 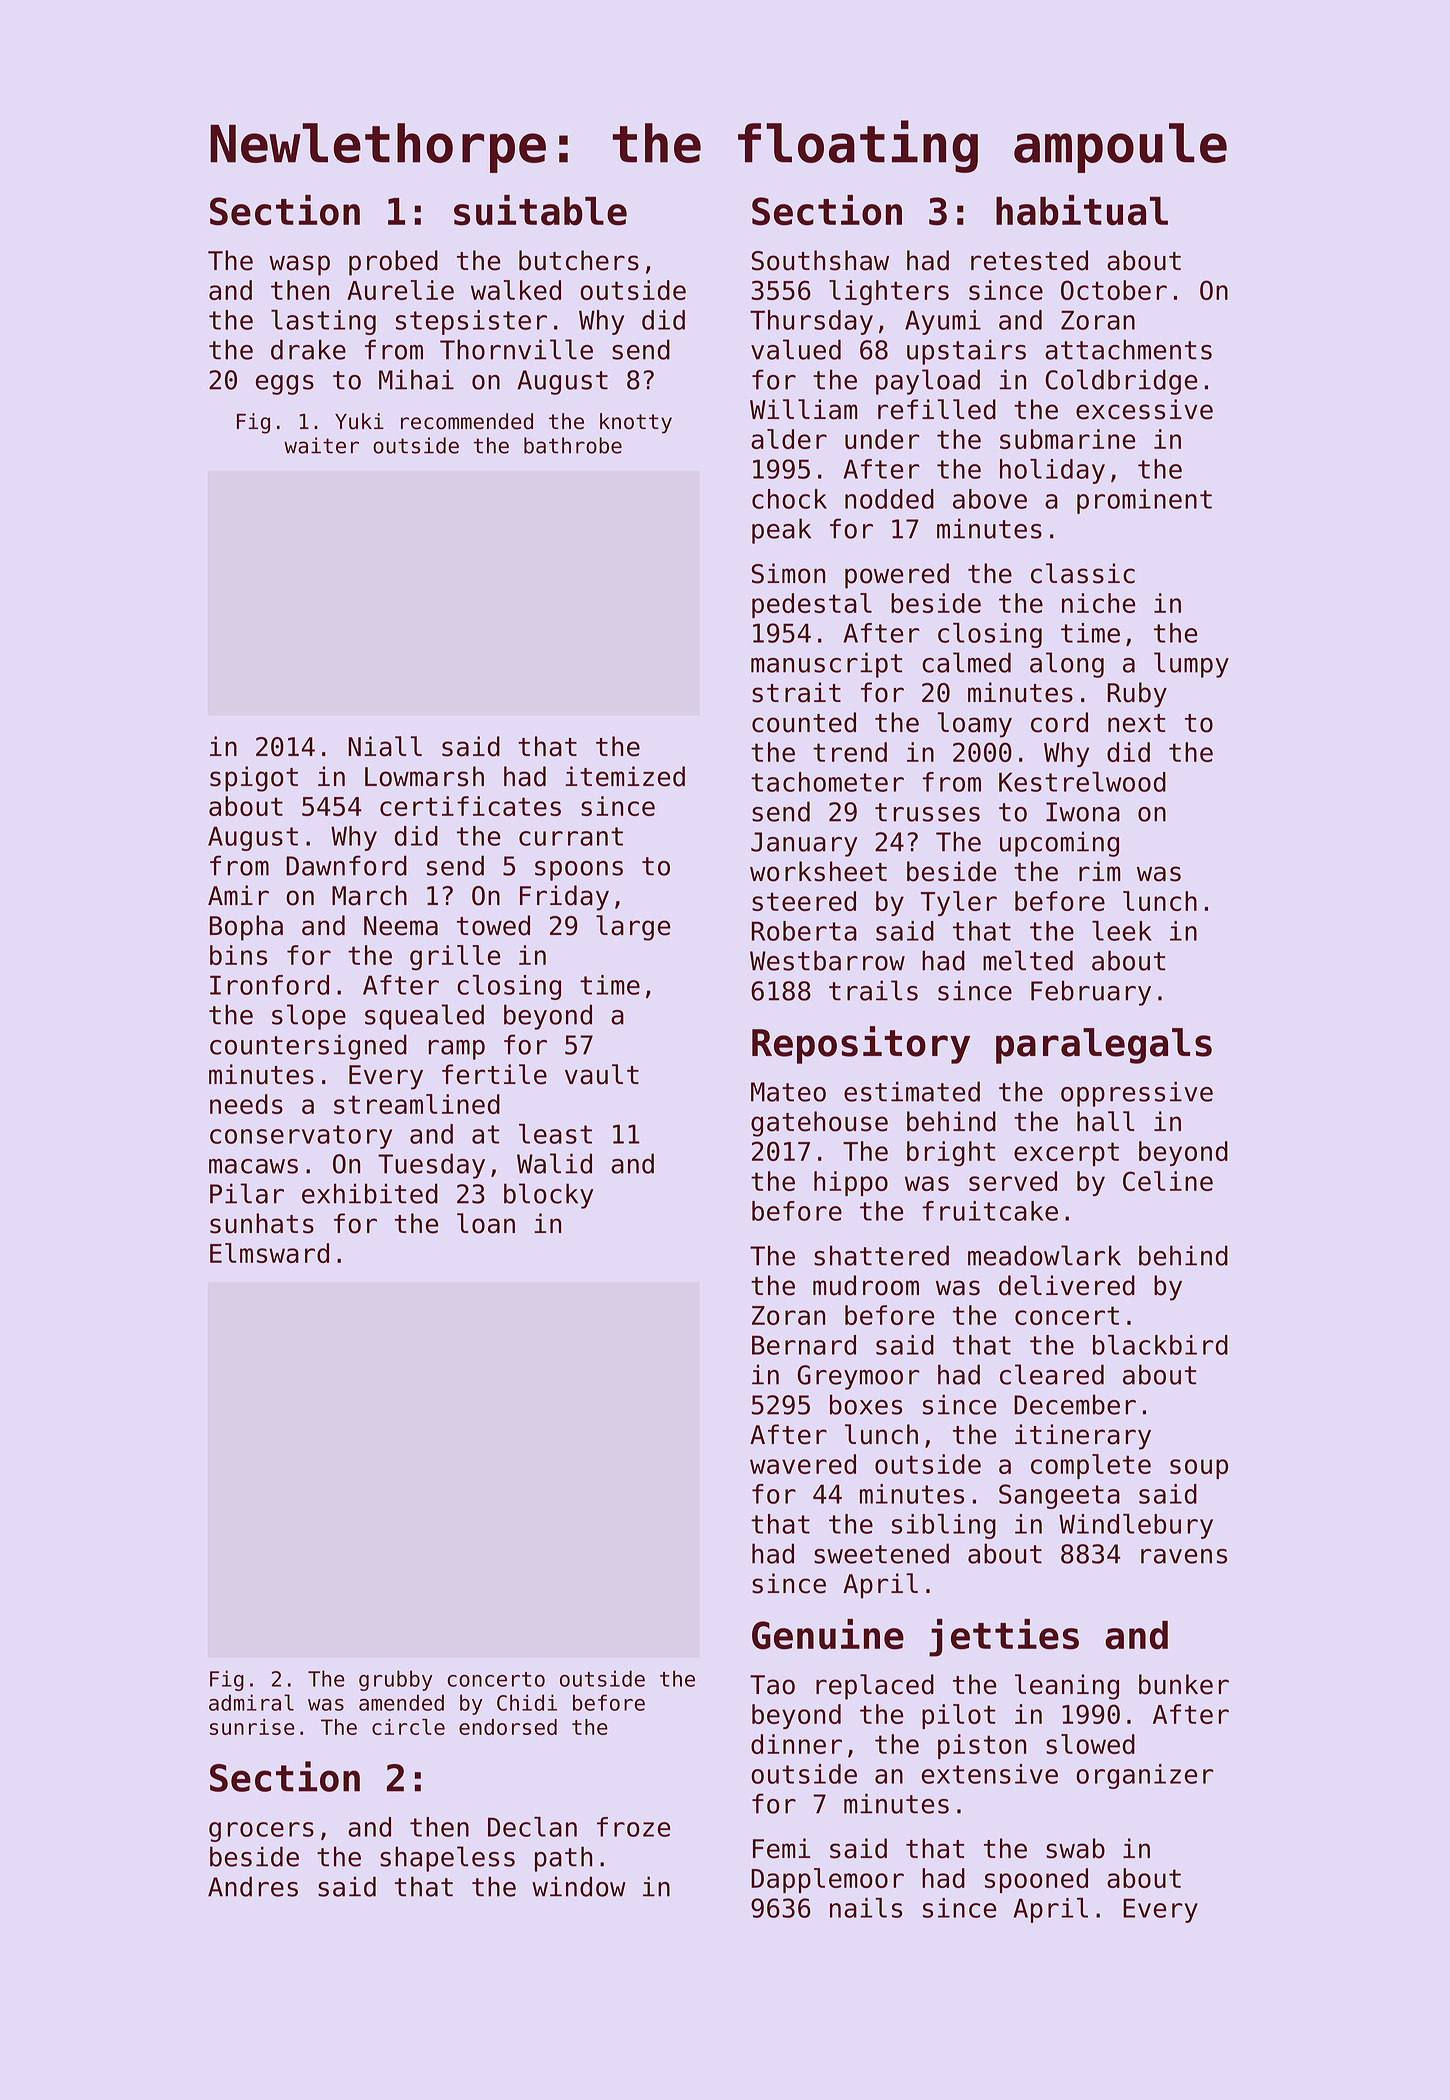 I want to click on large, so click(x=633, y=928).
